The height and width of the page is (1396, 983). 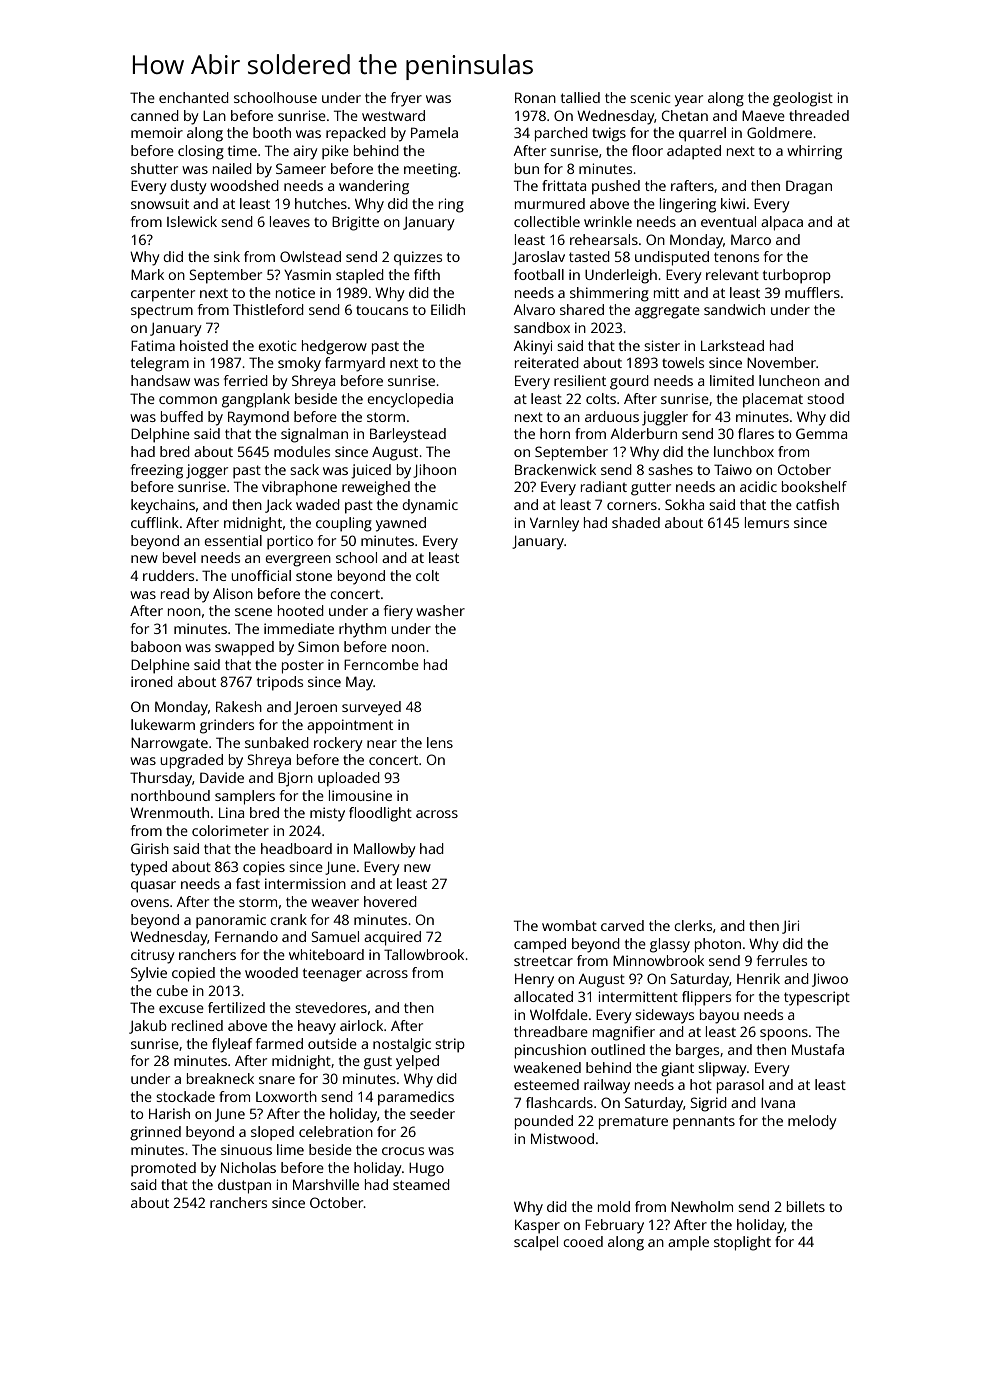 I want to click on scalpel, so click(x=536, y=1243).
